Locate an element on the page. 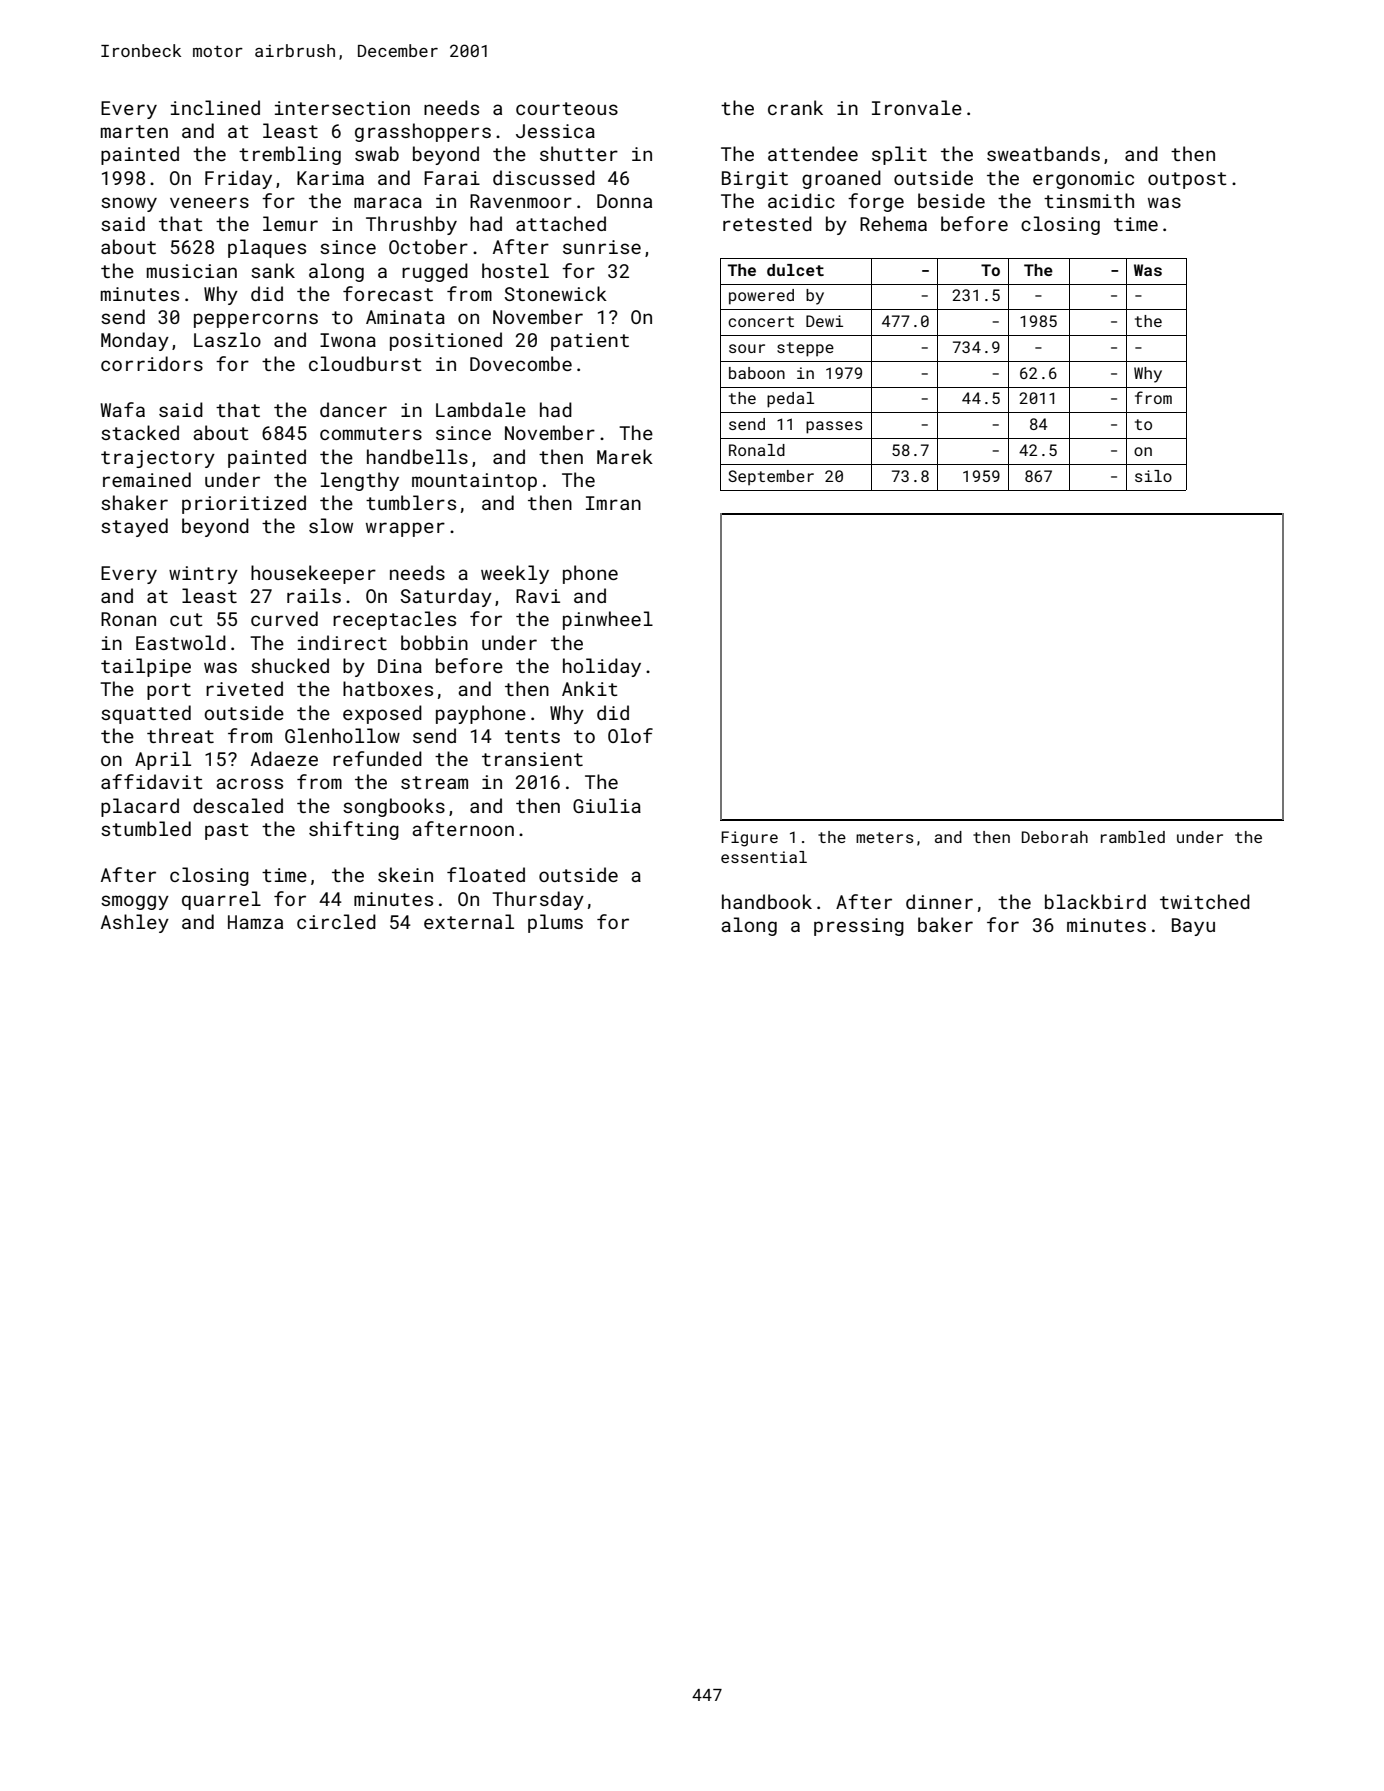 The image size is (1384, 1791). courteous is located at coordinates (567, 108).
